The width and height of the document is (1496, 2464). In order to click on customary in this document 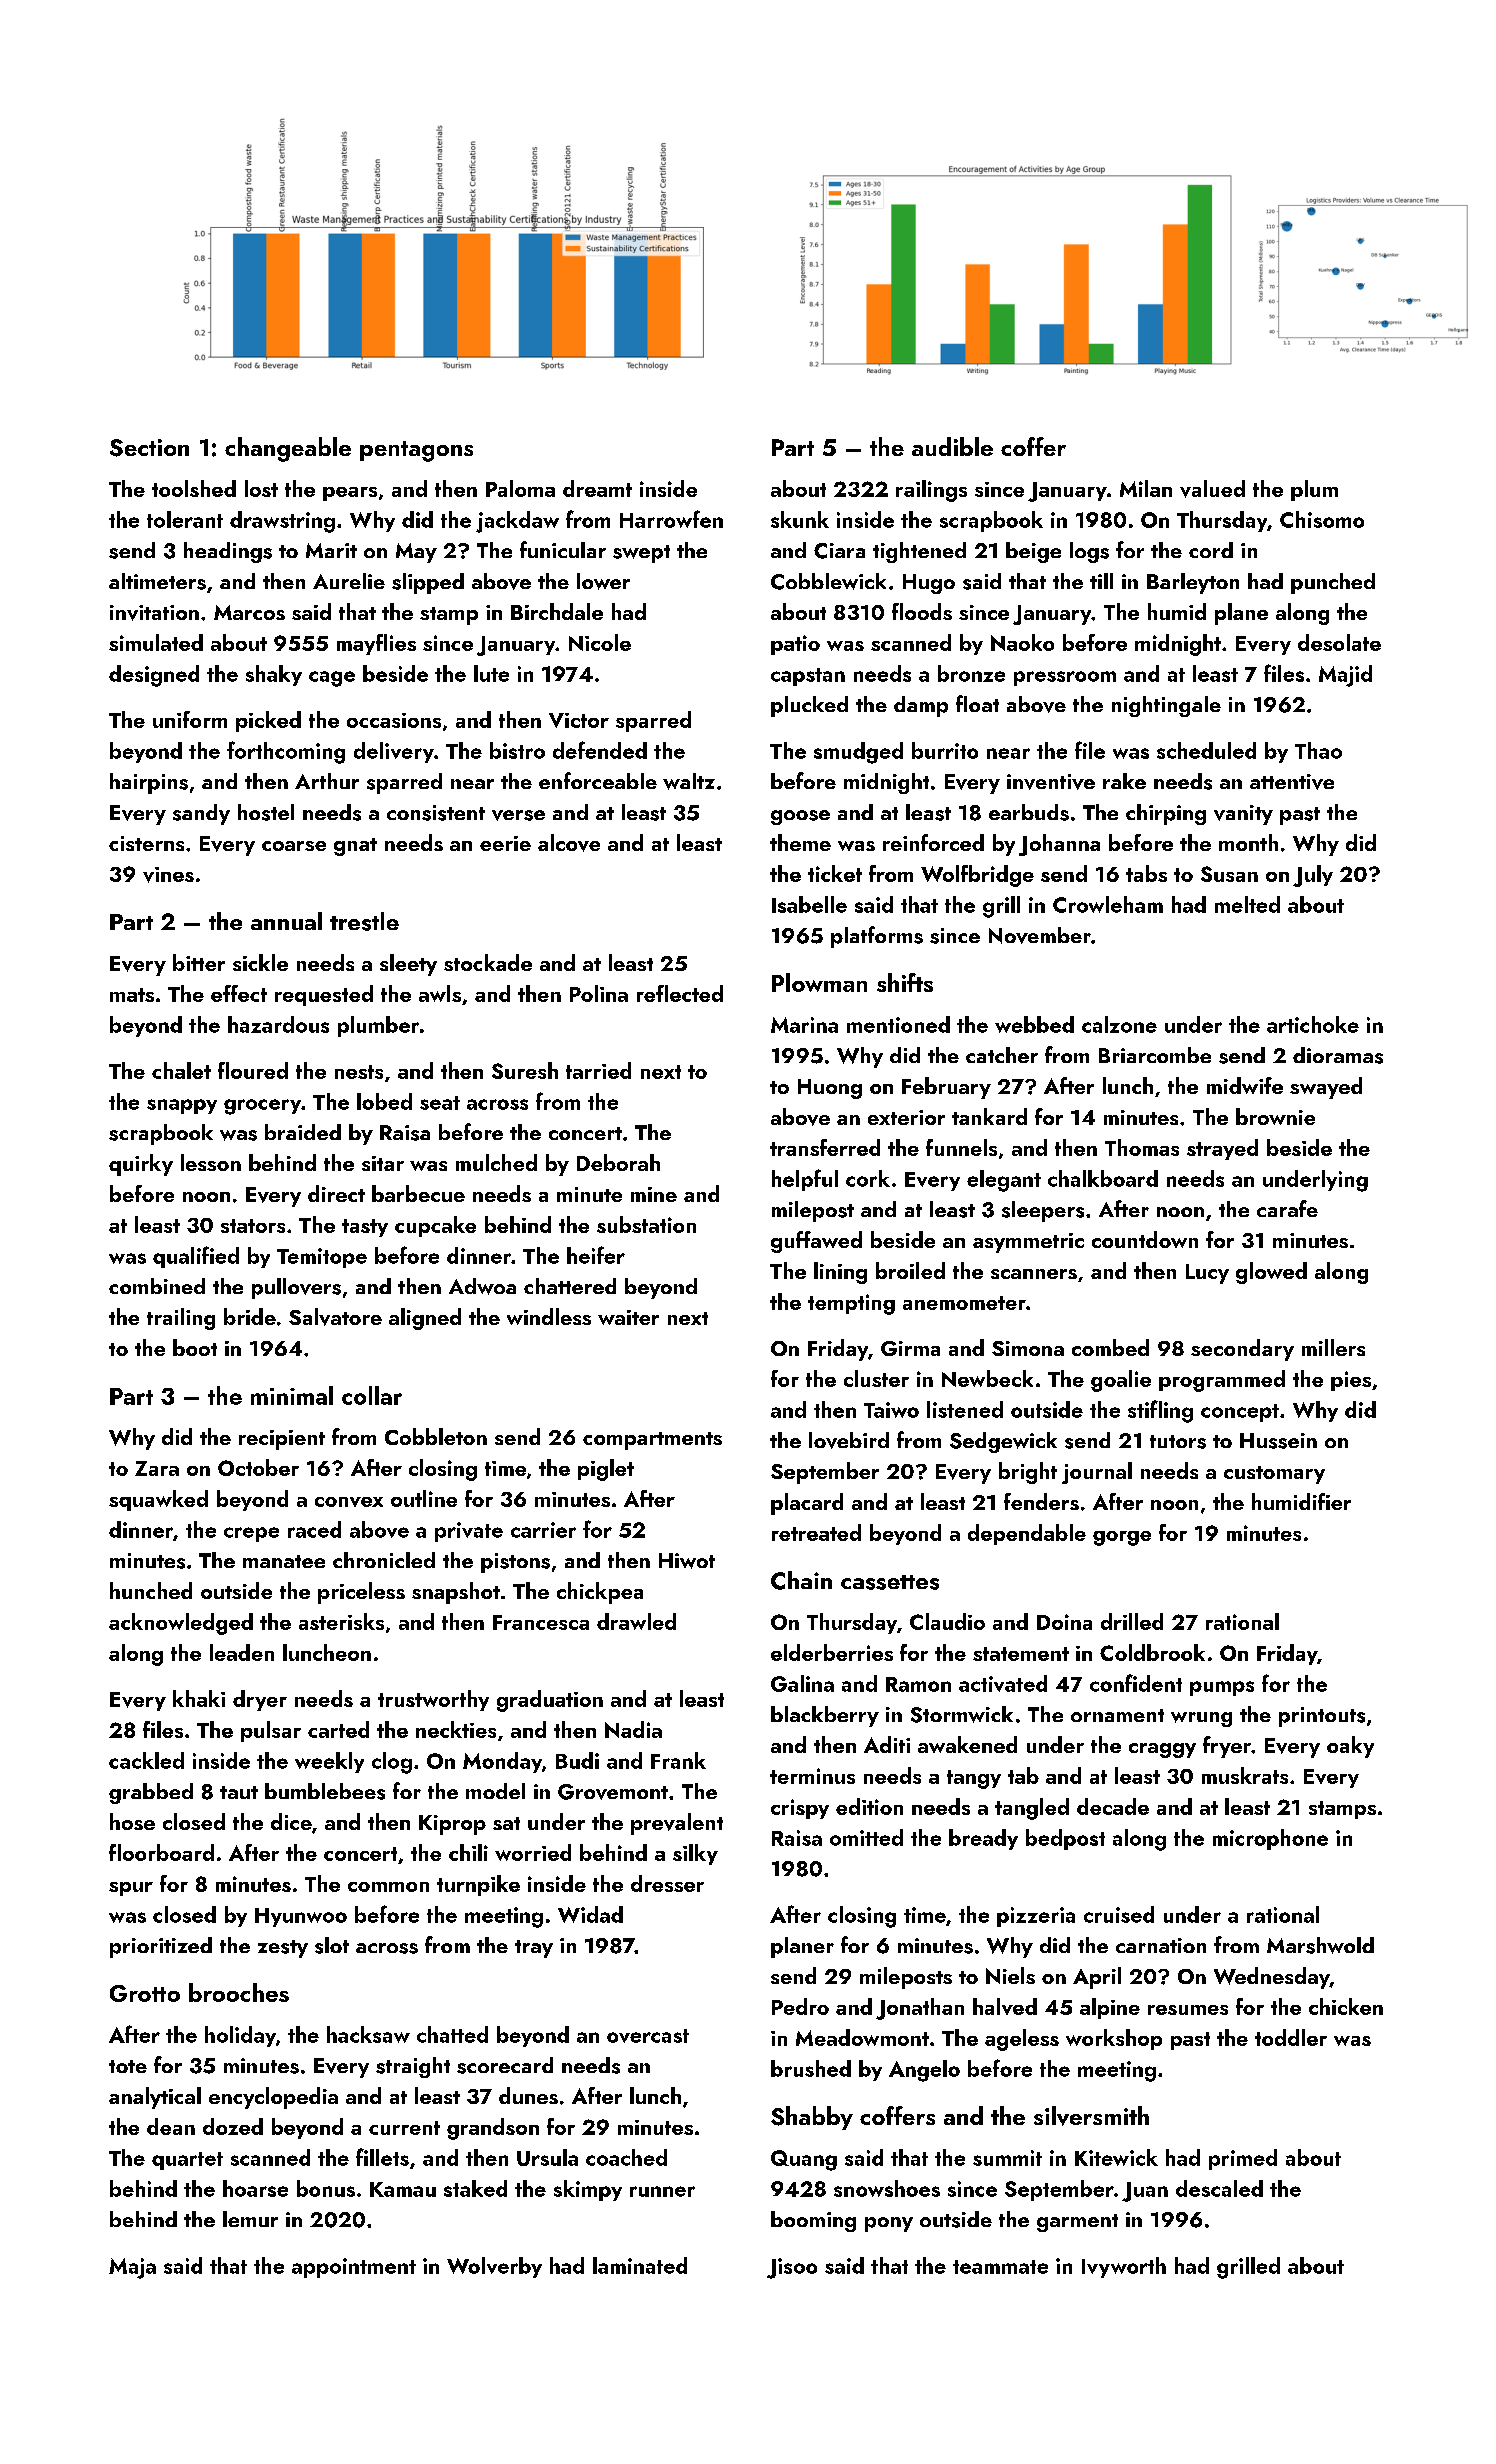, I will do `click(1274, 1475)`.
